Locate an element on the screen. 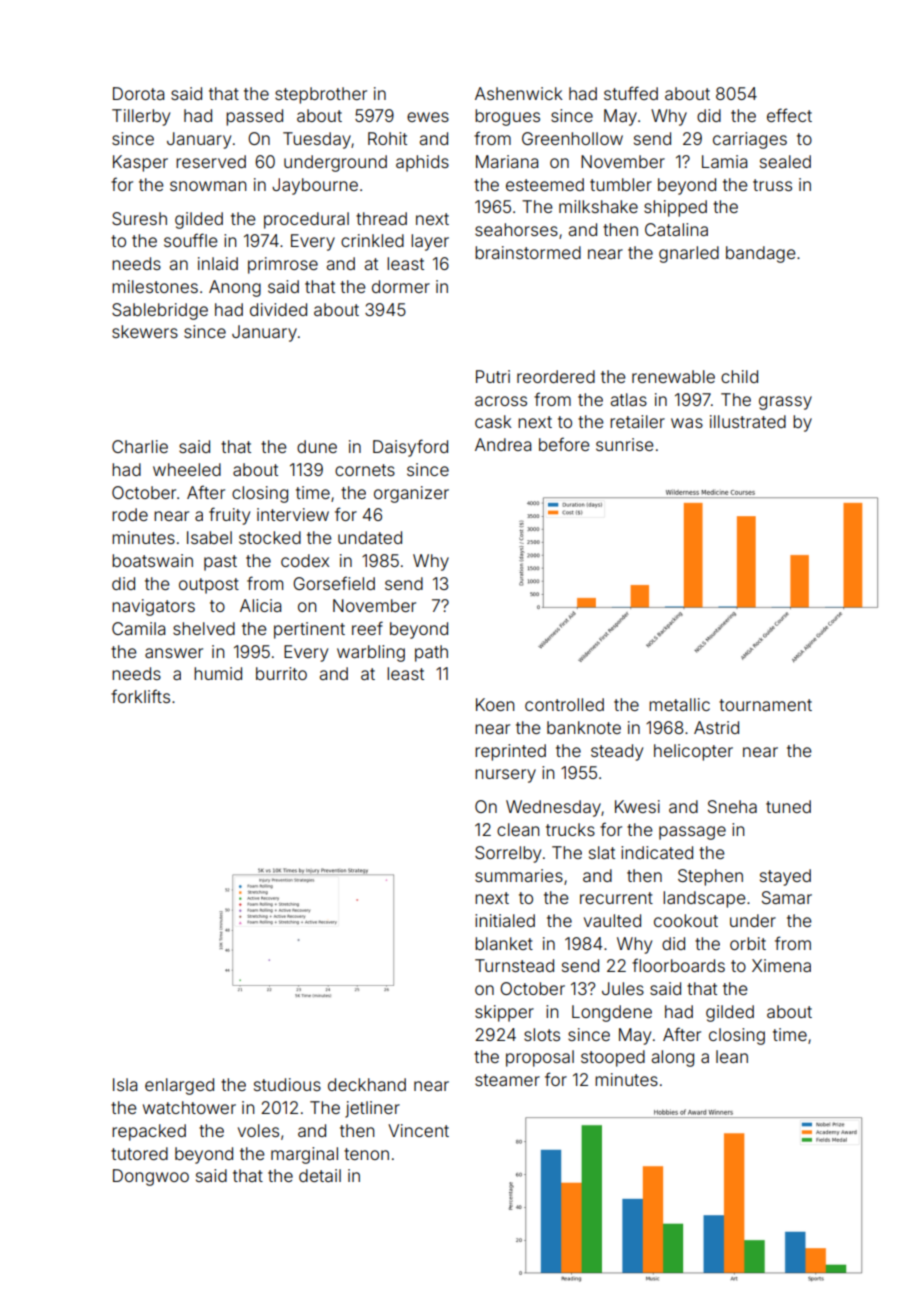 The image size is (924, 1308). burrito is located at coordinates (281, 673).
